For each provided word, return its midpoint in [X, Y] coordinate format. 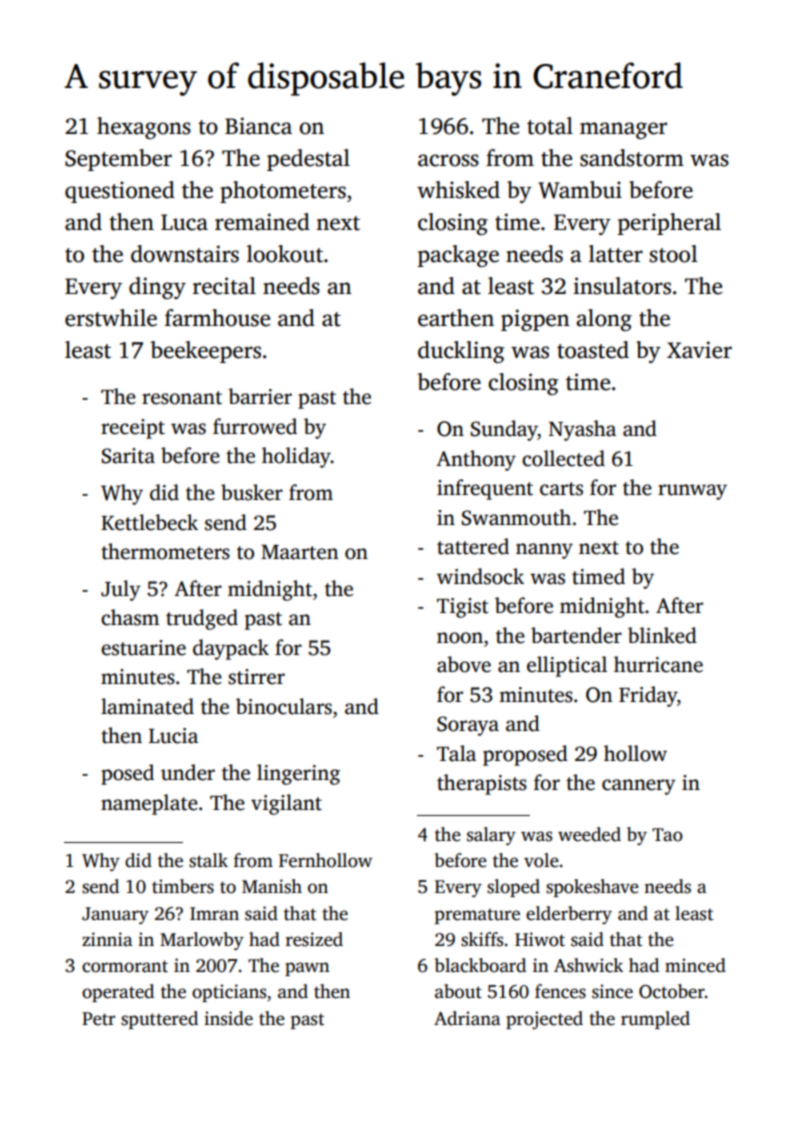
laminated [147, 706]
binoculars [284, 706]
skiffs [482, 939]
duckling [461, 352]
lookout [285, 254]
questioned [120, 192]
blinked [662, 635]
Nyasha [582, 430]
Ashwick [588, 965]
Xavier [699, 350]
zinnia [107, 939]
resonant [182, 398]
